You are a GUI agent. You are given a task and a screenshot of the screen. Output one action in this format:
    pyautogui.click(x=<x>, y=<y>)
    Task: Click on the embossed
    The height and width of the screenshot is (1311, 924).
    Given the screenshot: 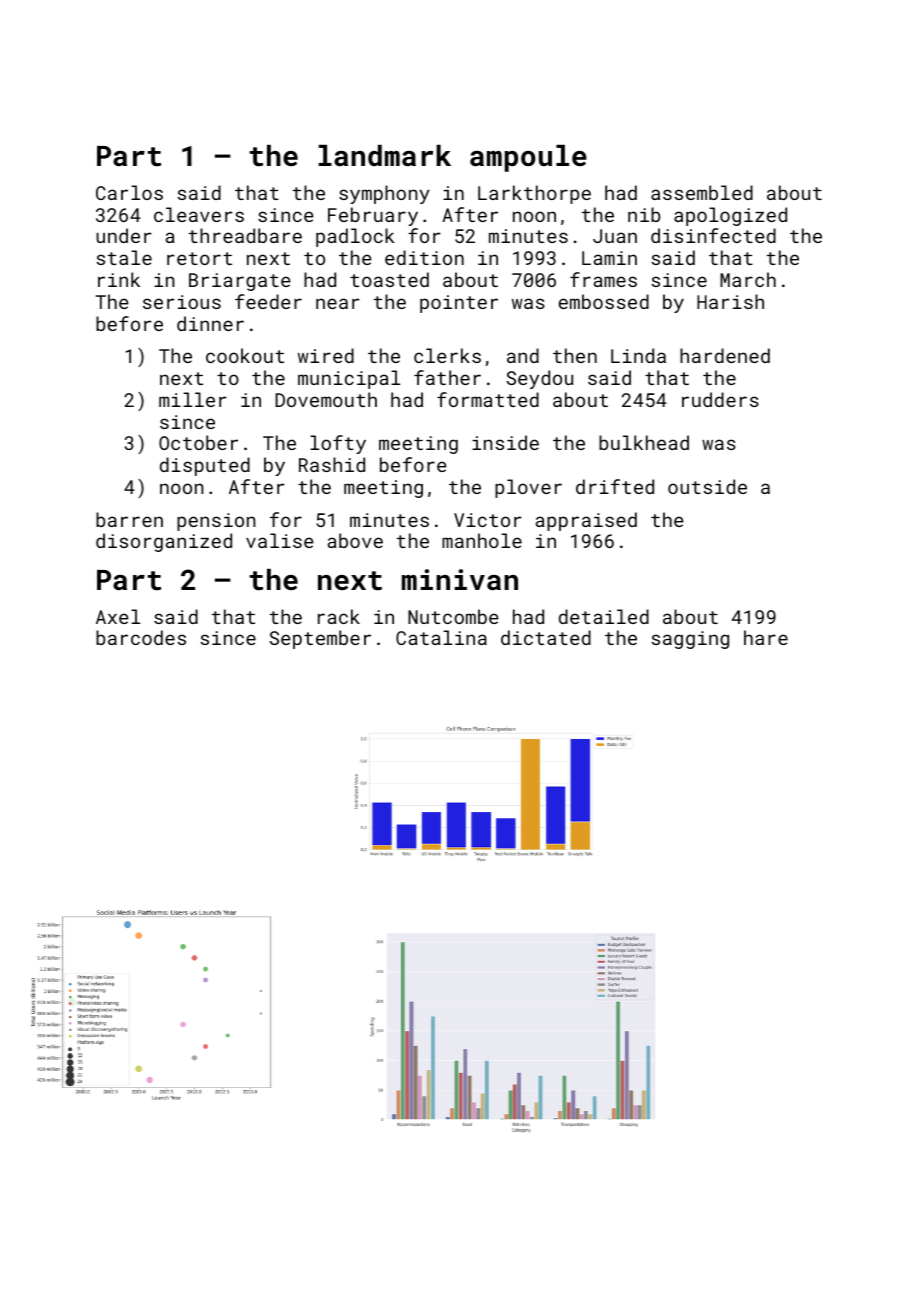 What is the action you would take?
    pyautogui.click(x=604, y=301)
